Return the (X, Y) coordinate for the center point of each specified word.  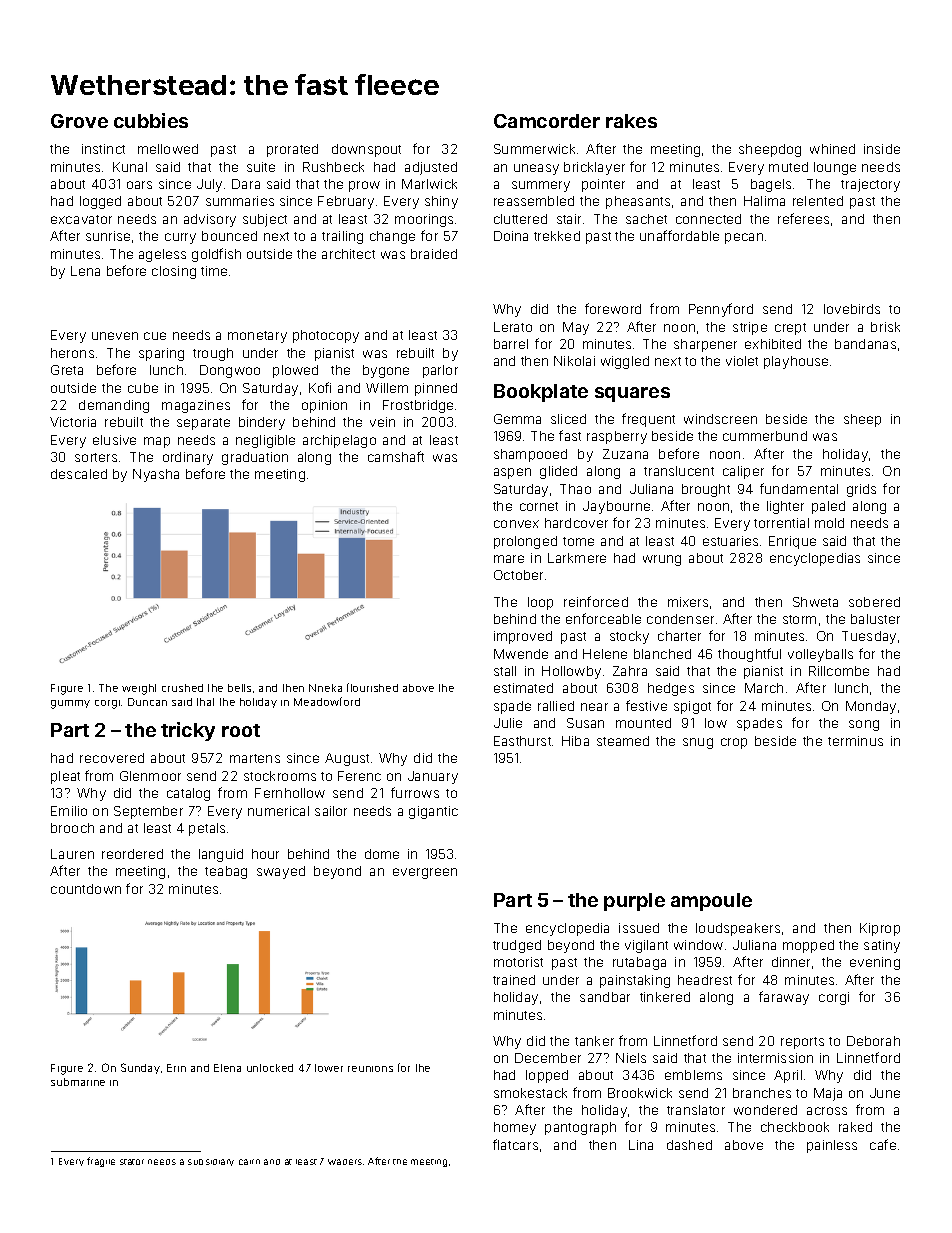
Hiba (575, 741)
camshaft (396, 456)
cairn (249, 1162)
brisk (885, 327)
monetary (257, 337)
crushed (182, 688)
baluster (875, 619)
